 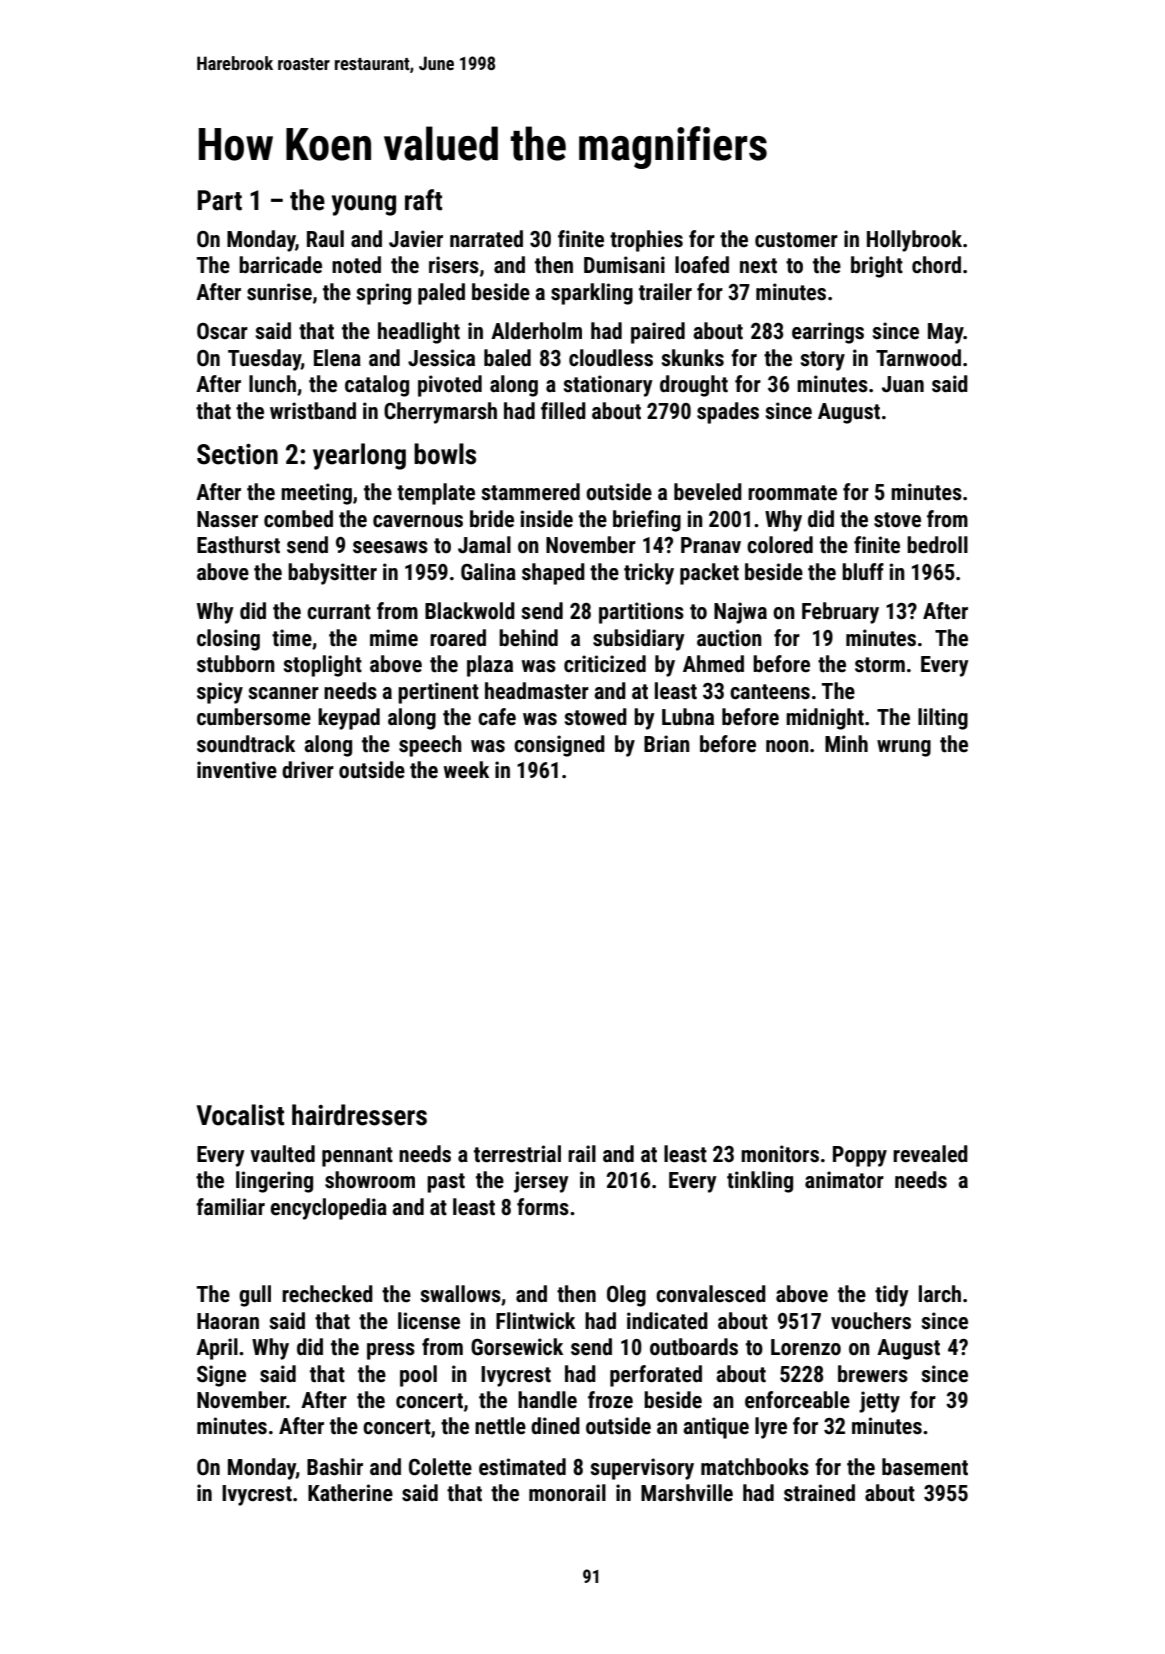 I want to click on April, so click(x=217, y=1349).
